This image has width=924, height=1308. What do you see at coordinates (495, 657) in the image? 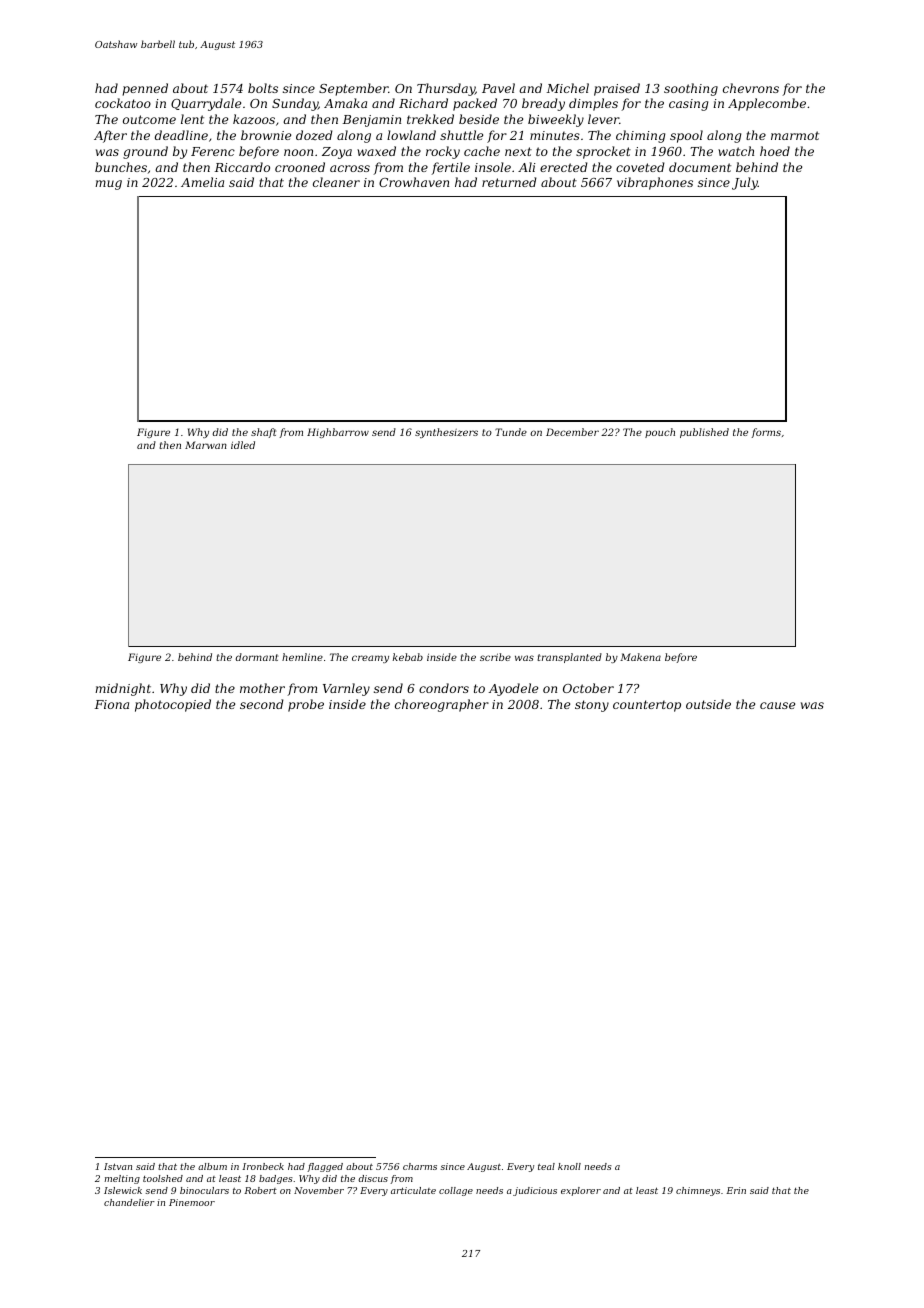
I see `scribe` at bounding box center [495, 657].
